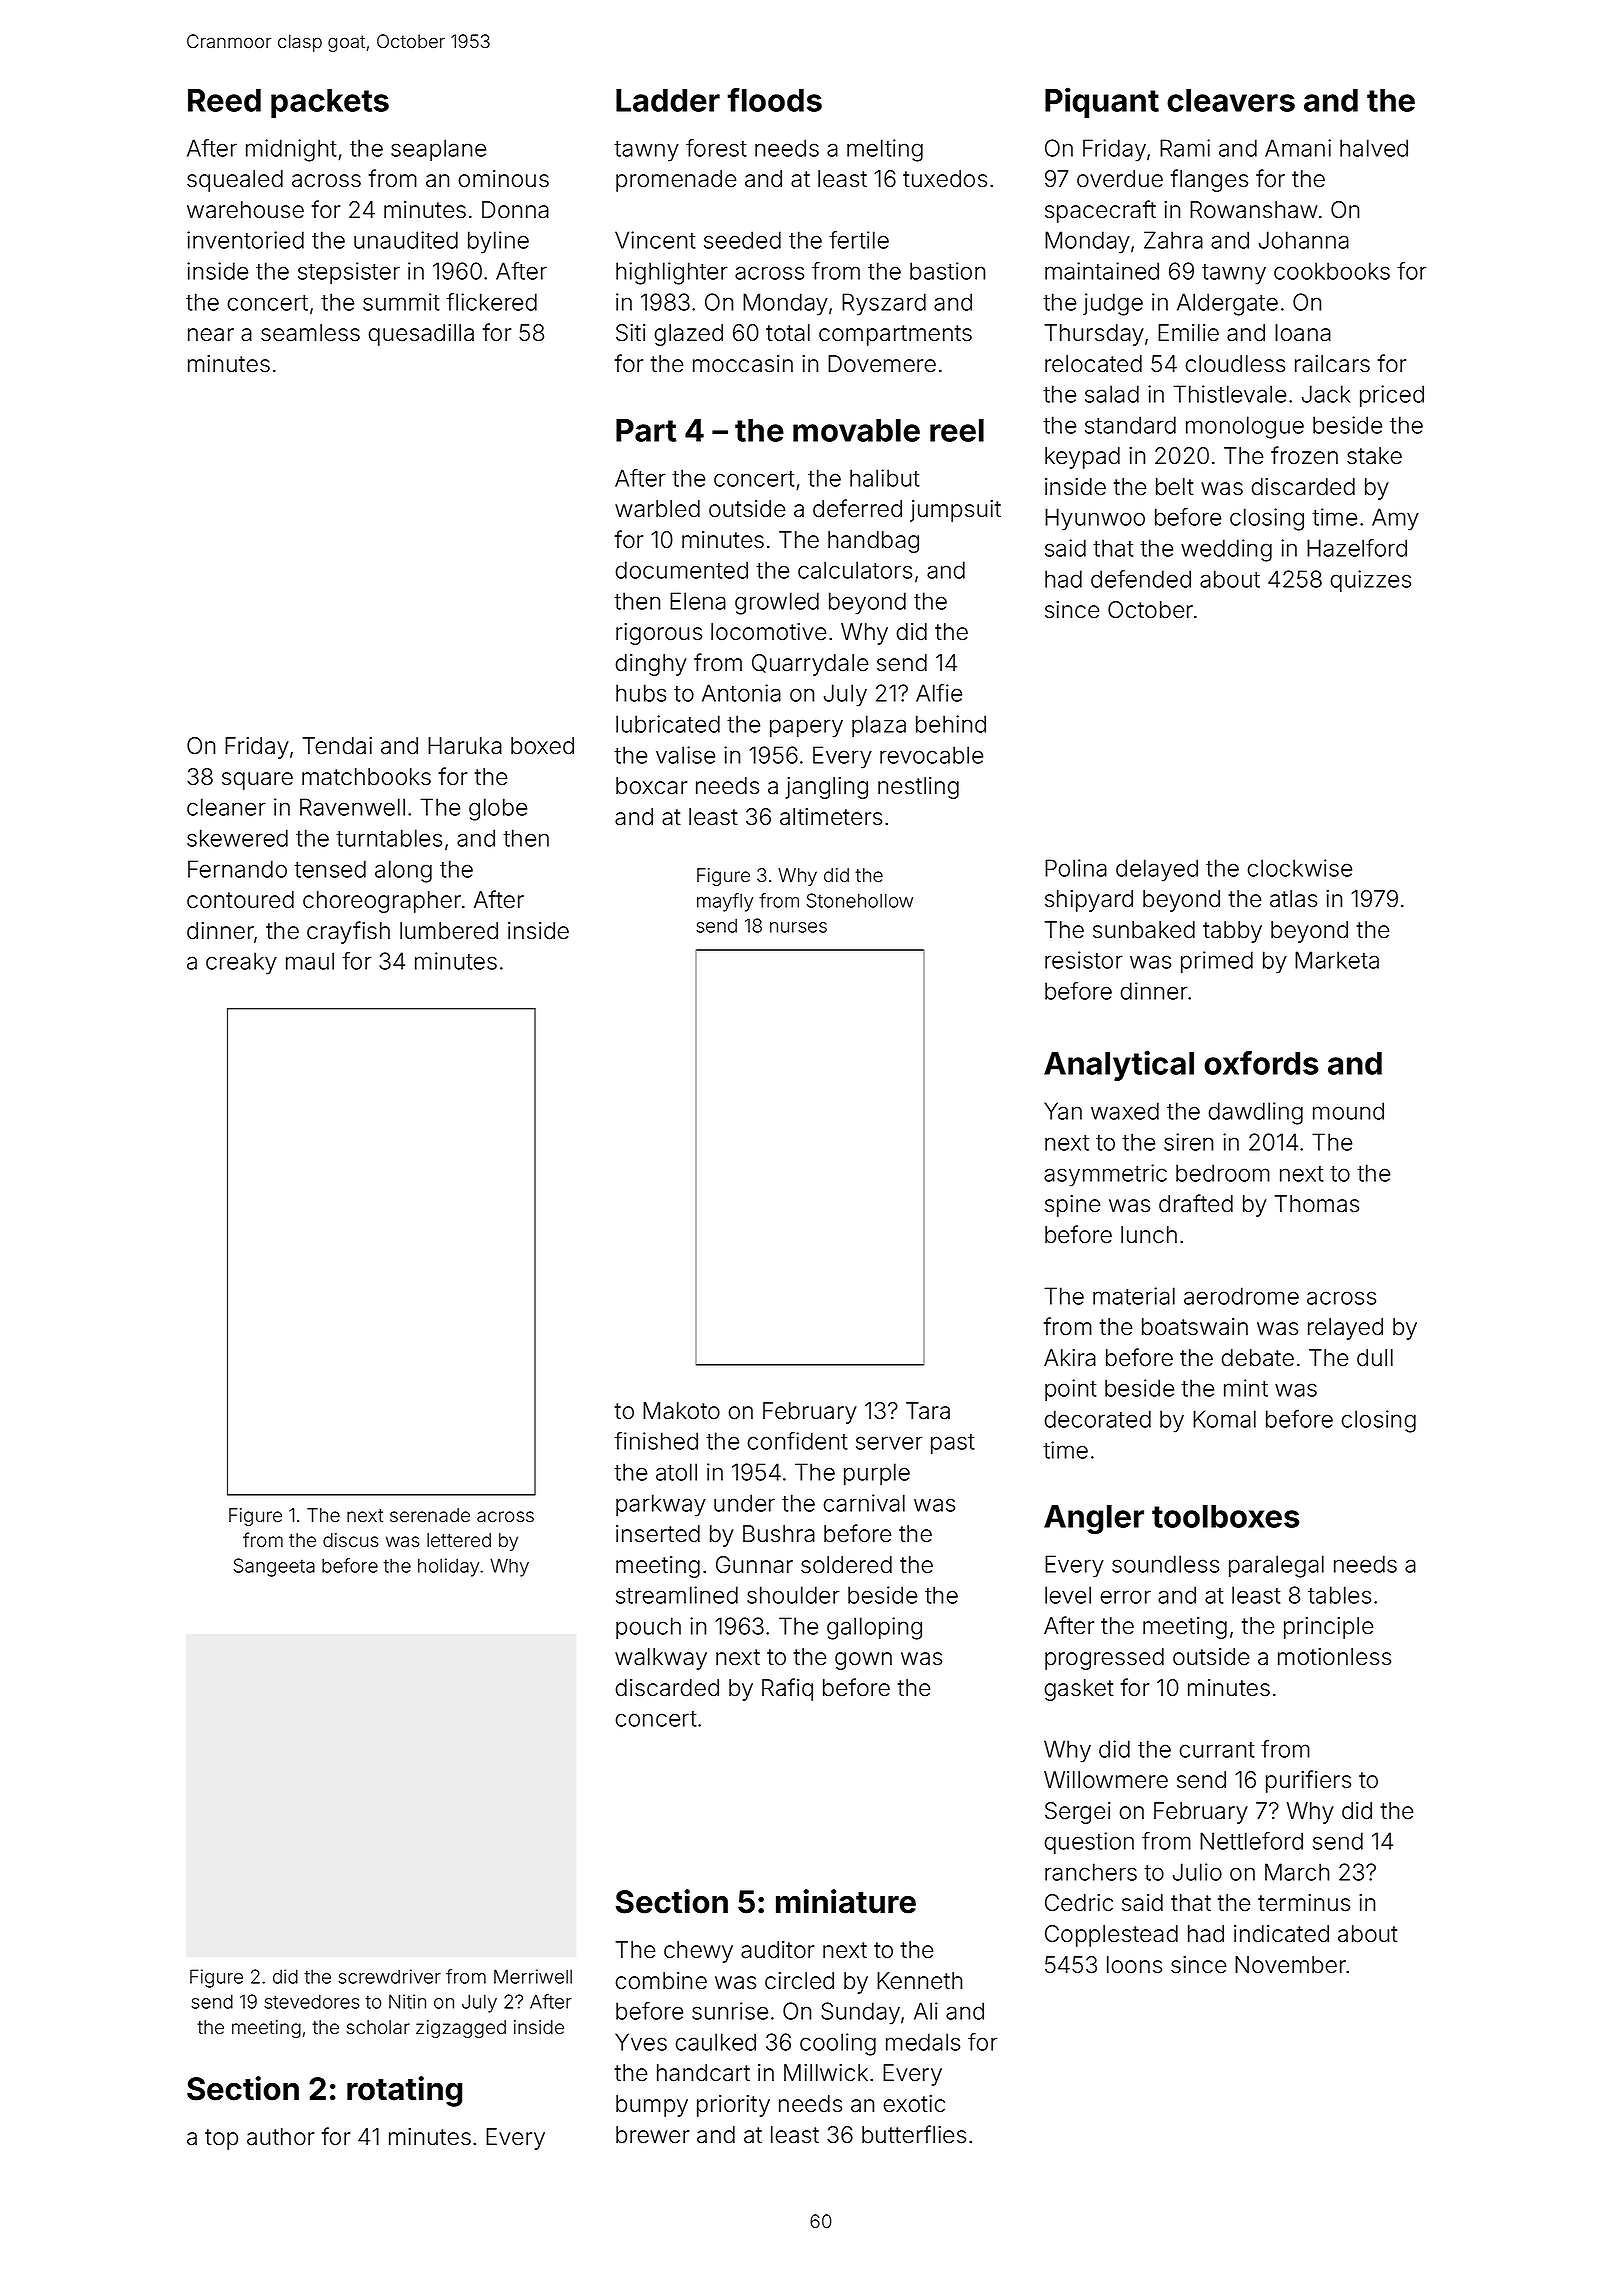 This screenshot has width=1620, height=2292. What do you see at coordinates (310, 333) in the screenshot?
I see `seamless` at bounding box center [310, 333].
